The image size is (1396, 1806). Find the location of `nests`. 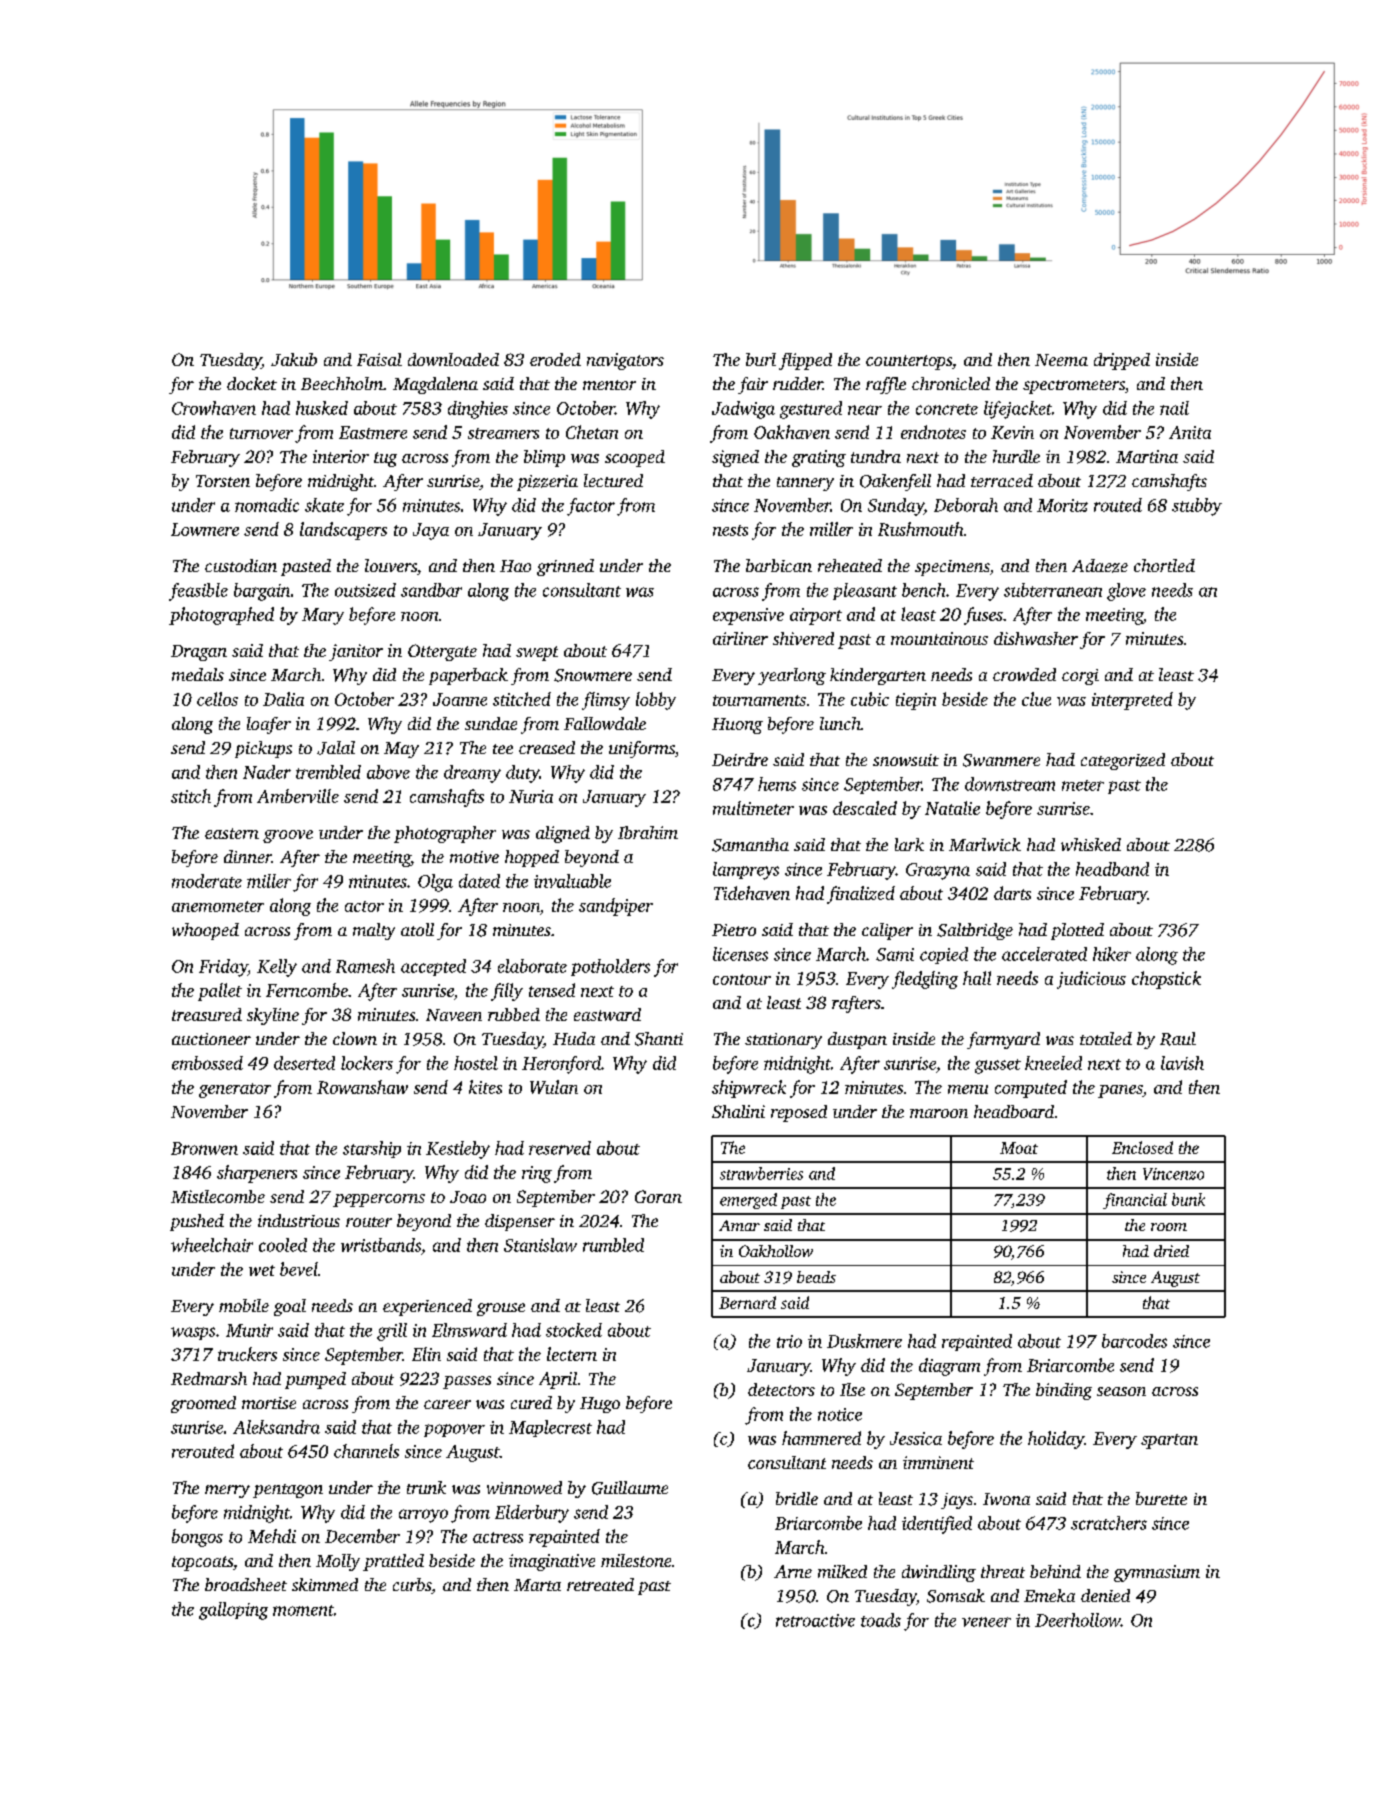

nests is located at coordinates (730, 530).
